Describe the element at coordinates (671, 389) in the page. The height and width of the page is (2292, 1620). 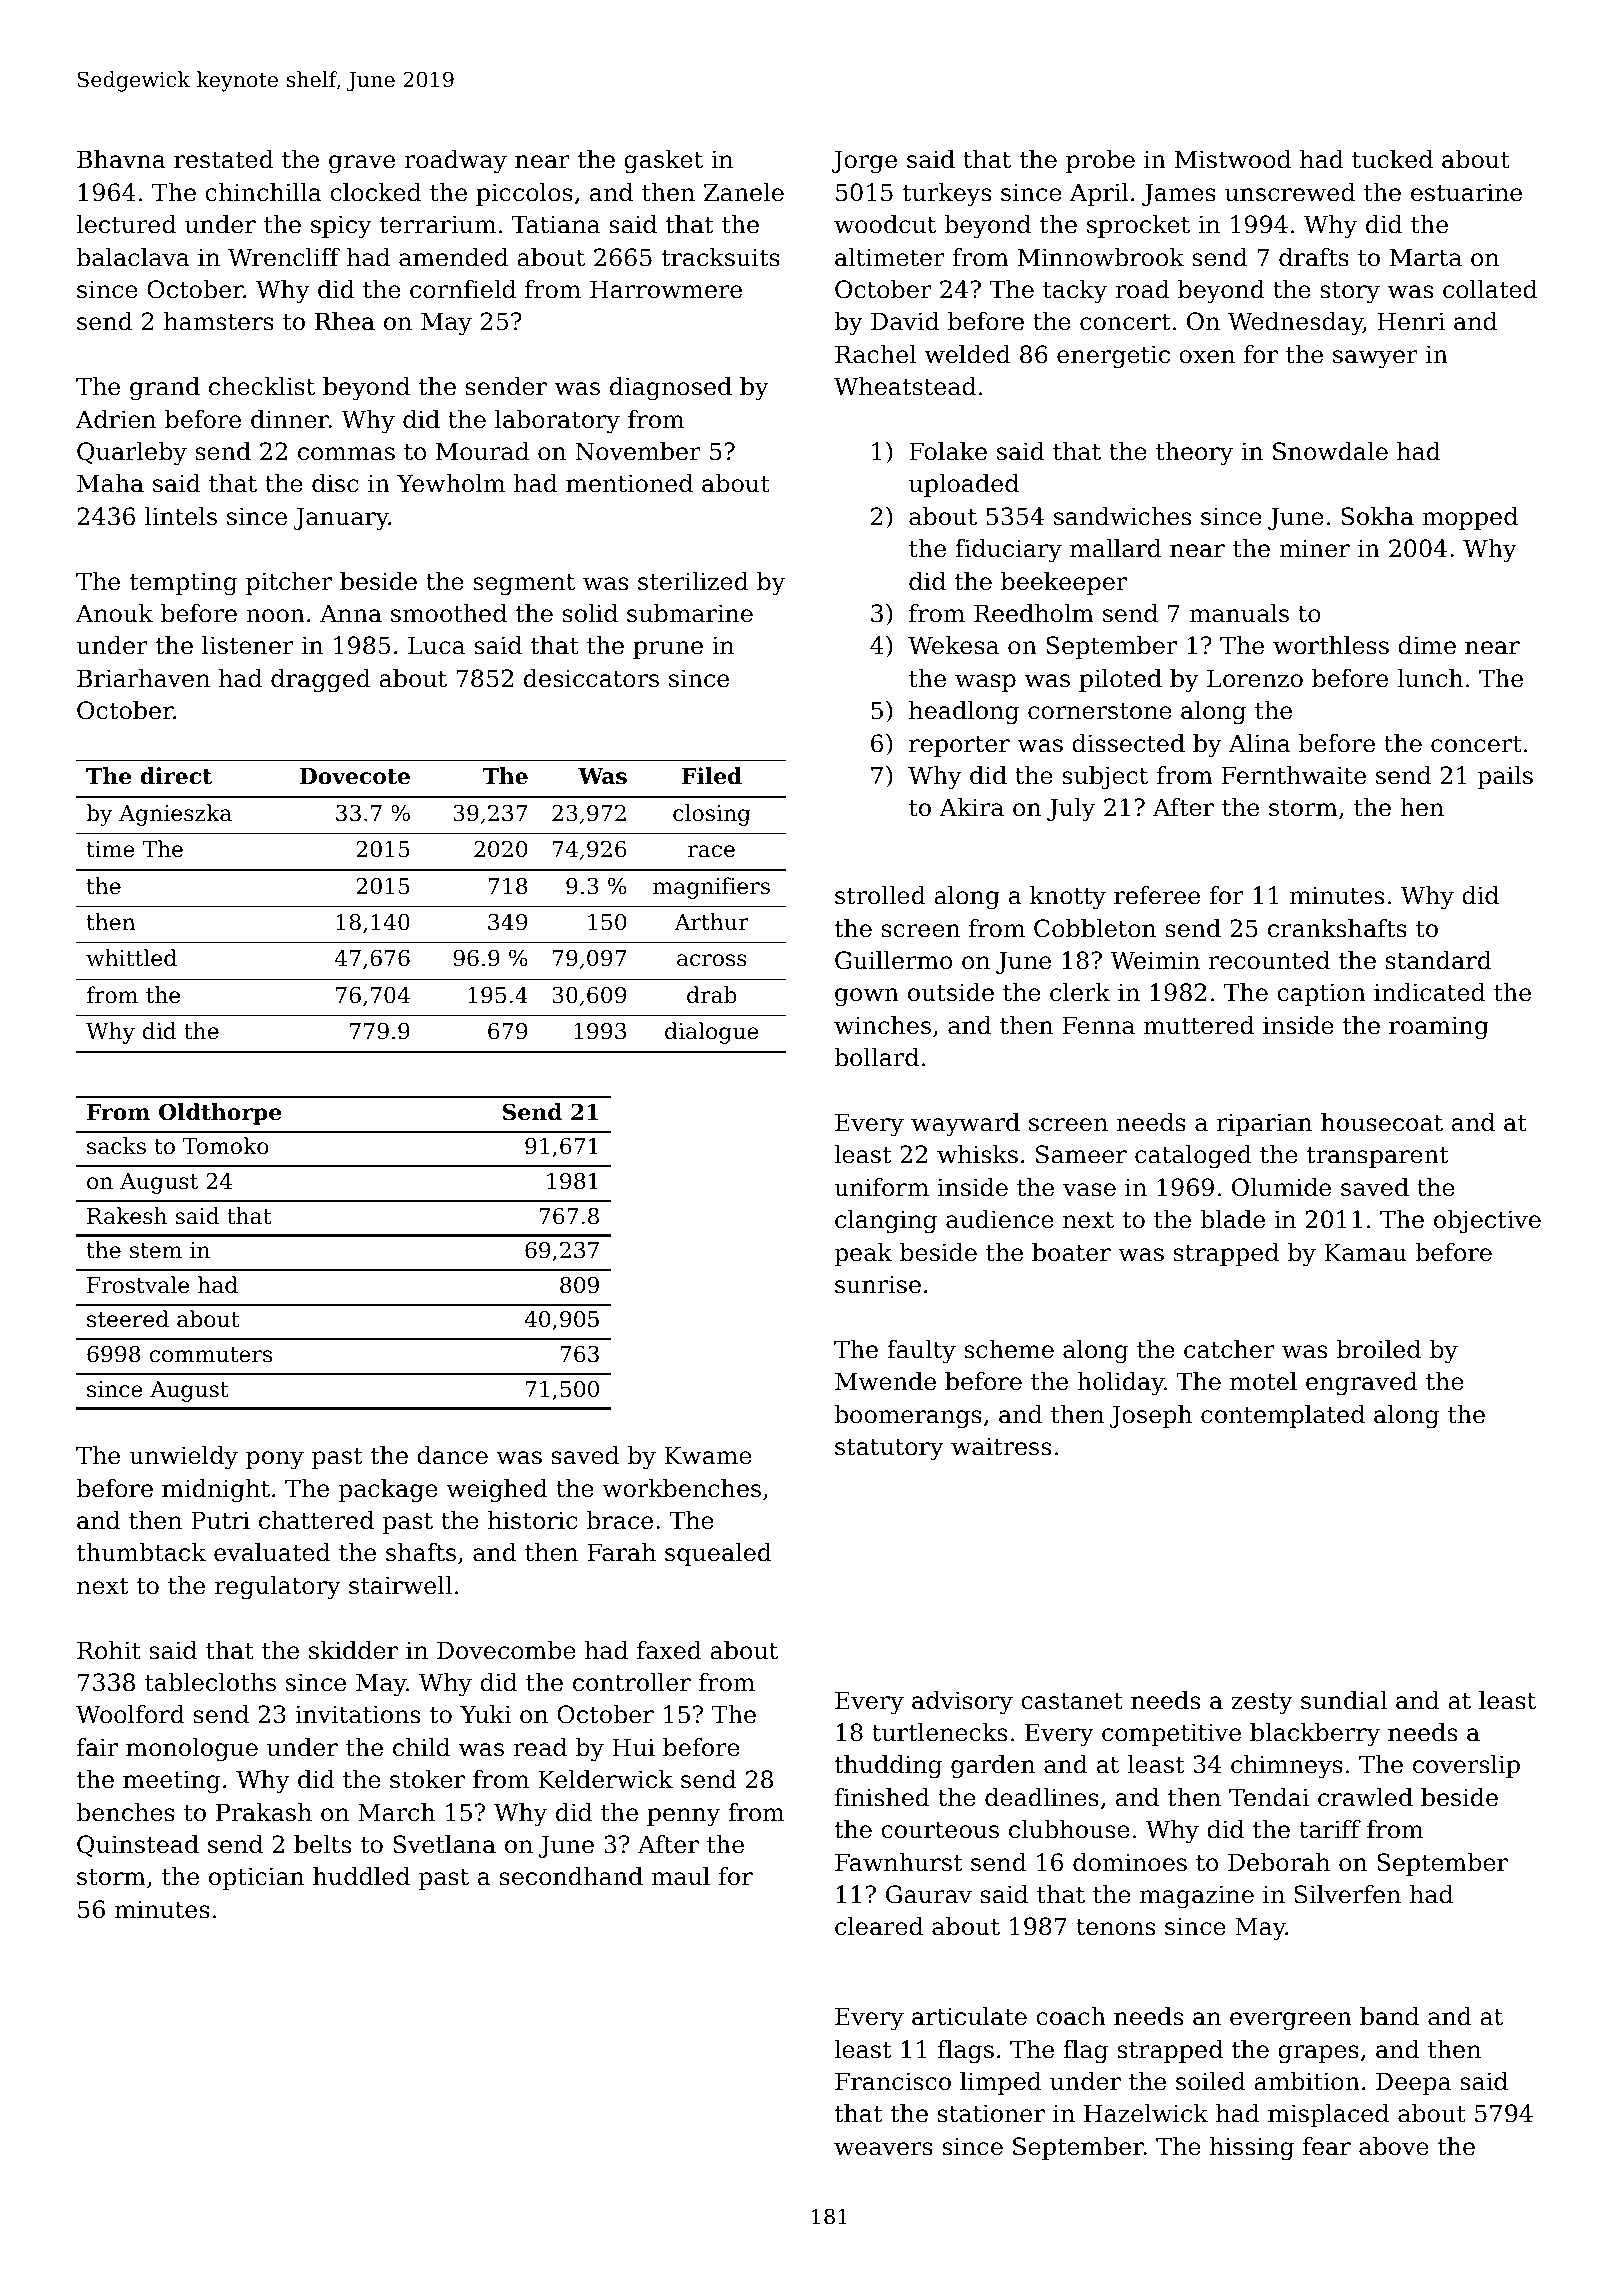
I see `diagnosed` at that location.
